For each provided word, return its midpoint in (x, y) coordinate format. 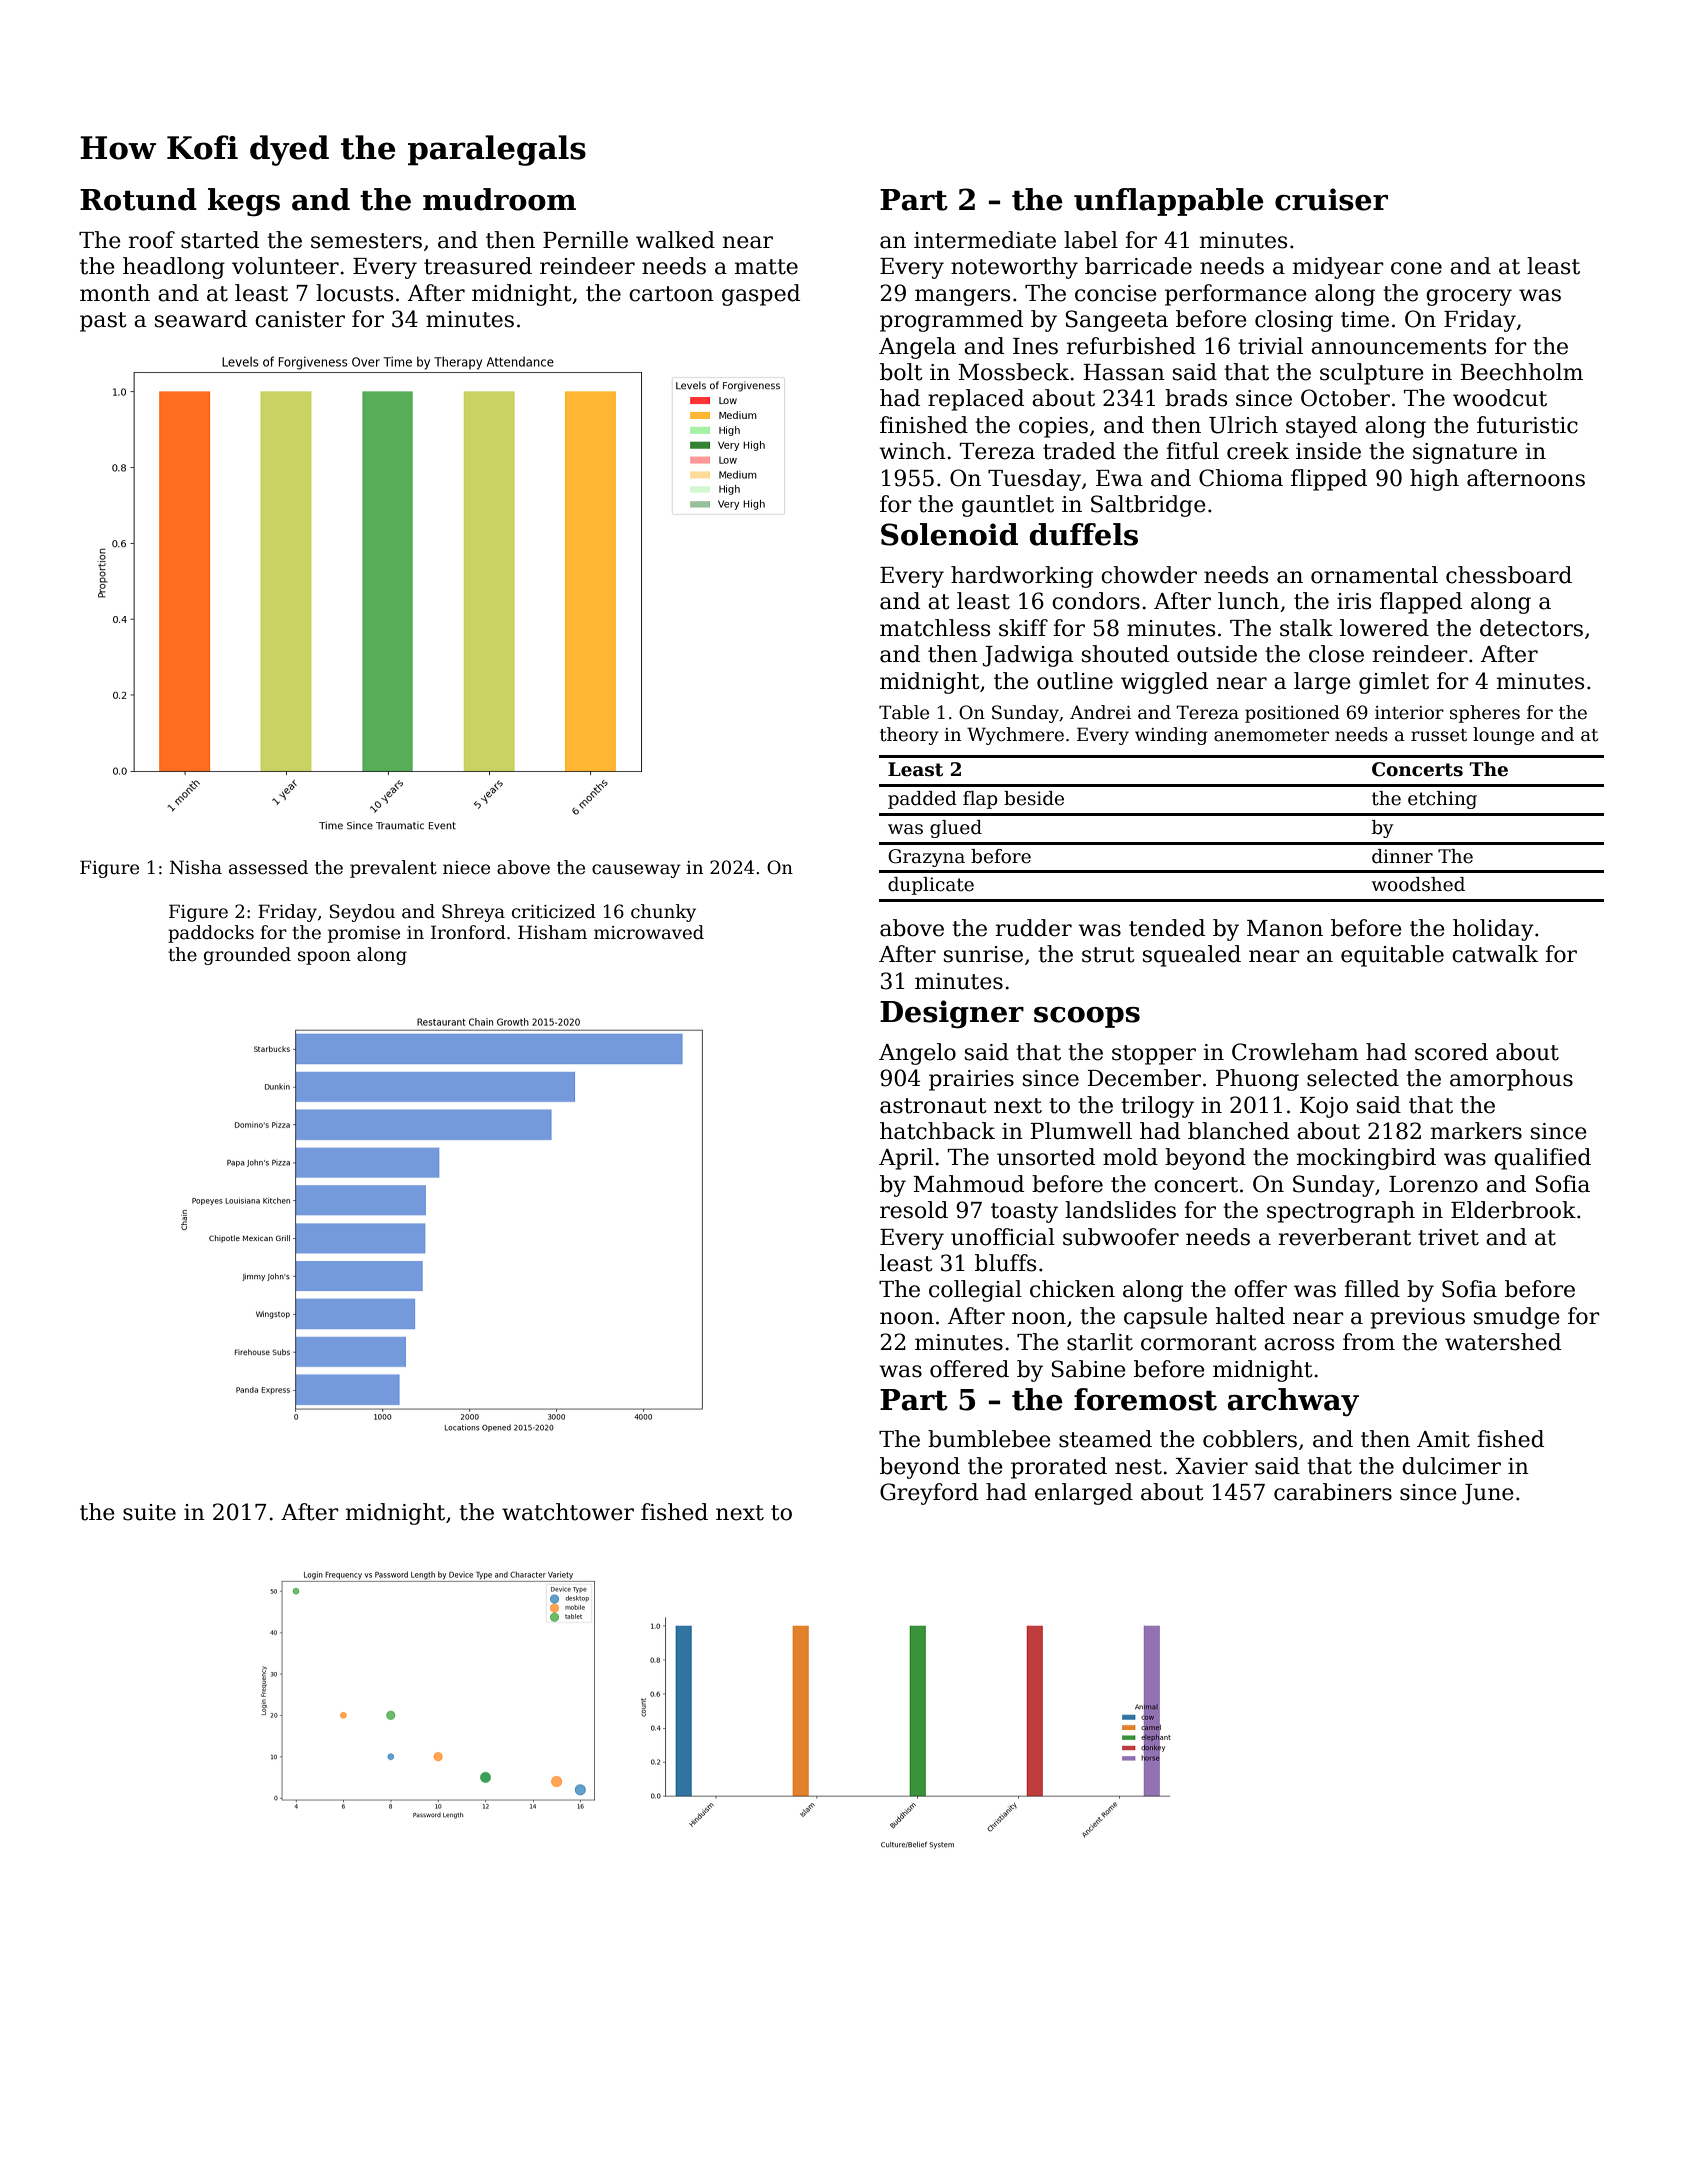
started (220, 240)
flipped (1329, 480)
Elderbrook (1513, 1210)
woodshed (1418, 884)
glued (956, 829)
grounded (247, 956)
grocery (1469, 297)
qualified (1542, 1159)
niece (466, 868)
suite (149, 1512)
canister (300, 319)
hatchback (937, 1131)
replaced (976, 400)
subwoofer (1121, 1237)
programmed (951, 321)
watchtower (568, 1512)
